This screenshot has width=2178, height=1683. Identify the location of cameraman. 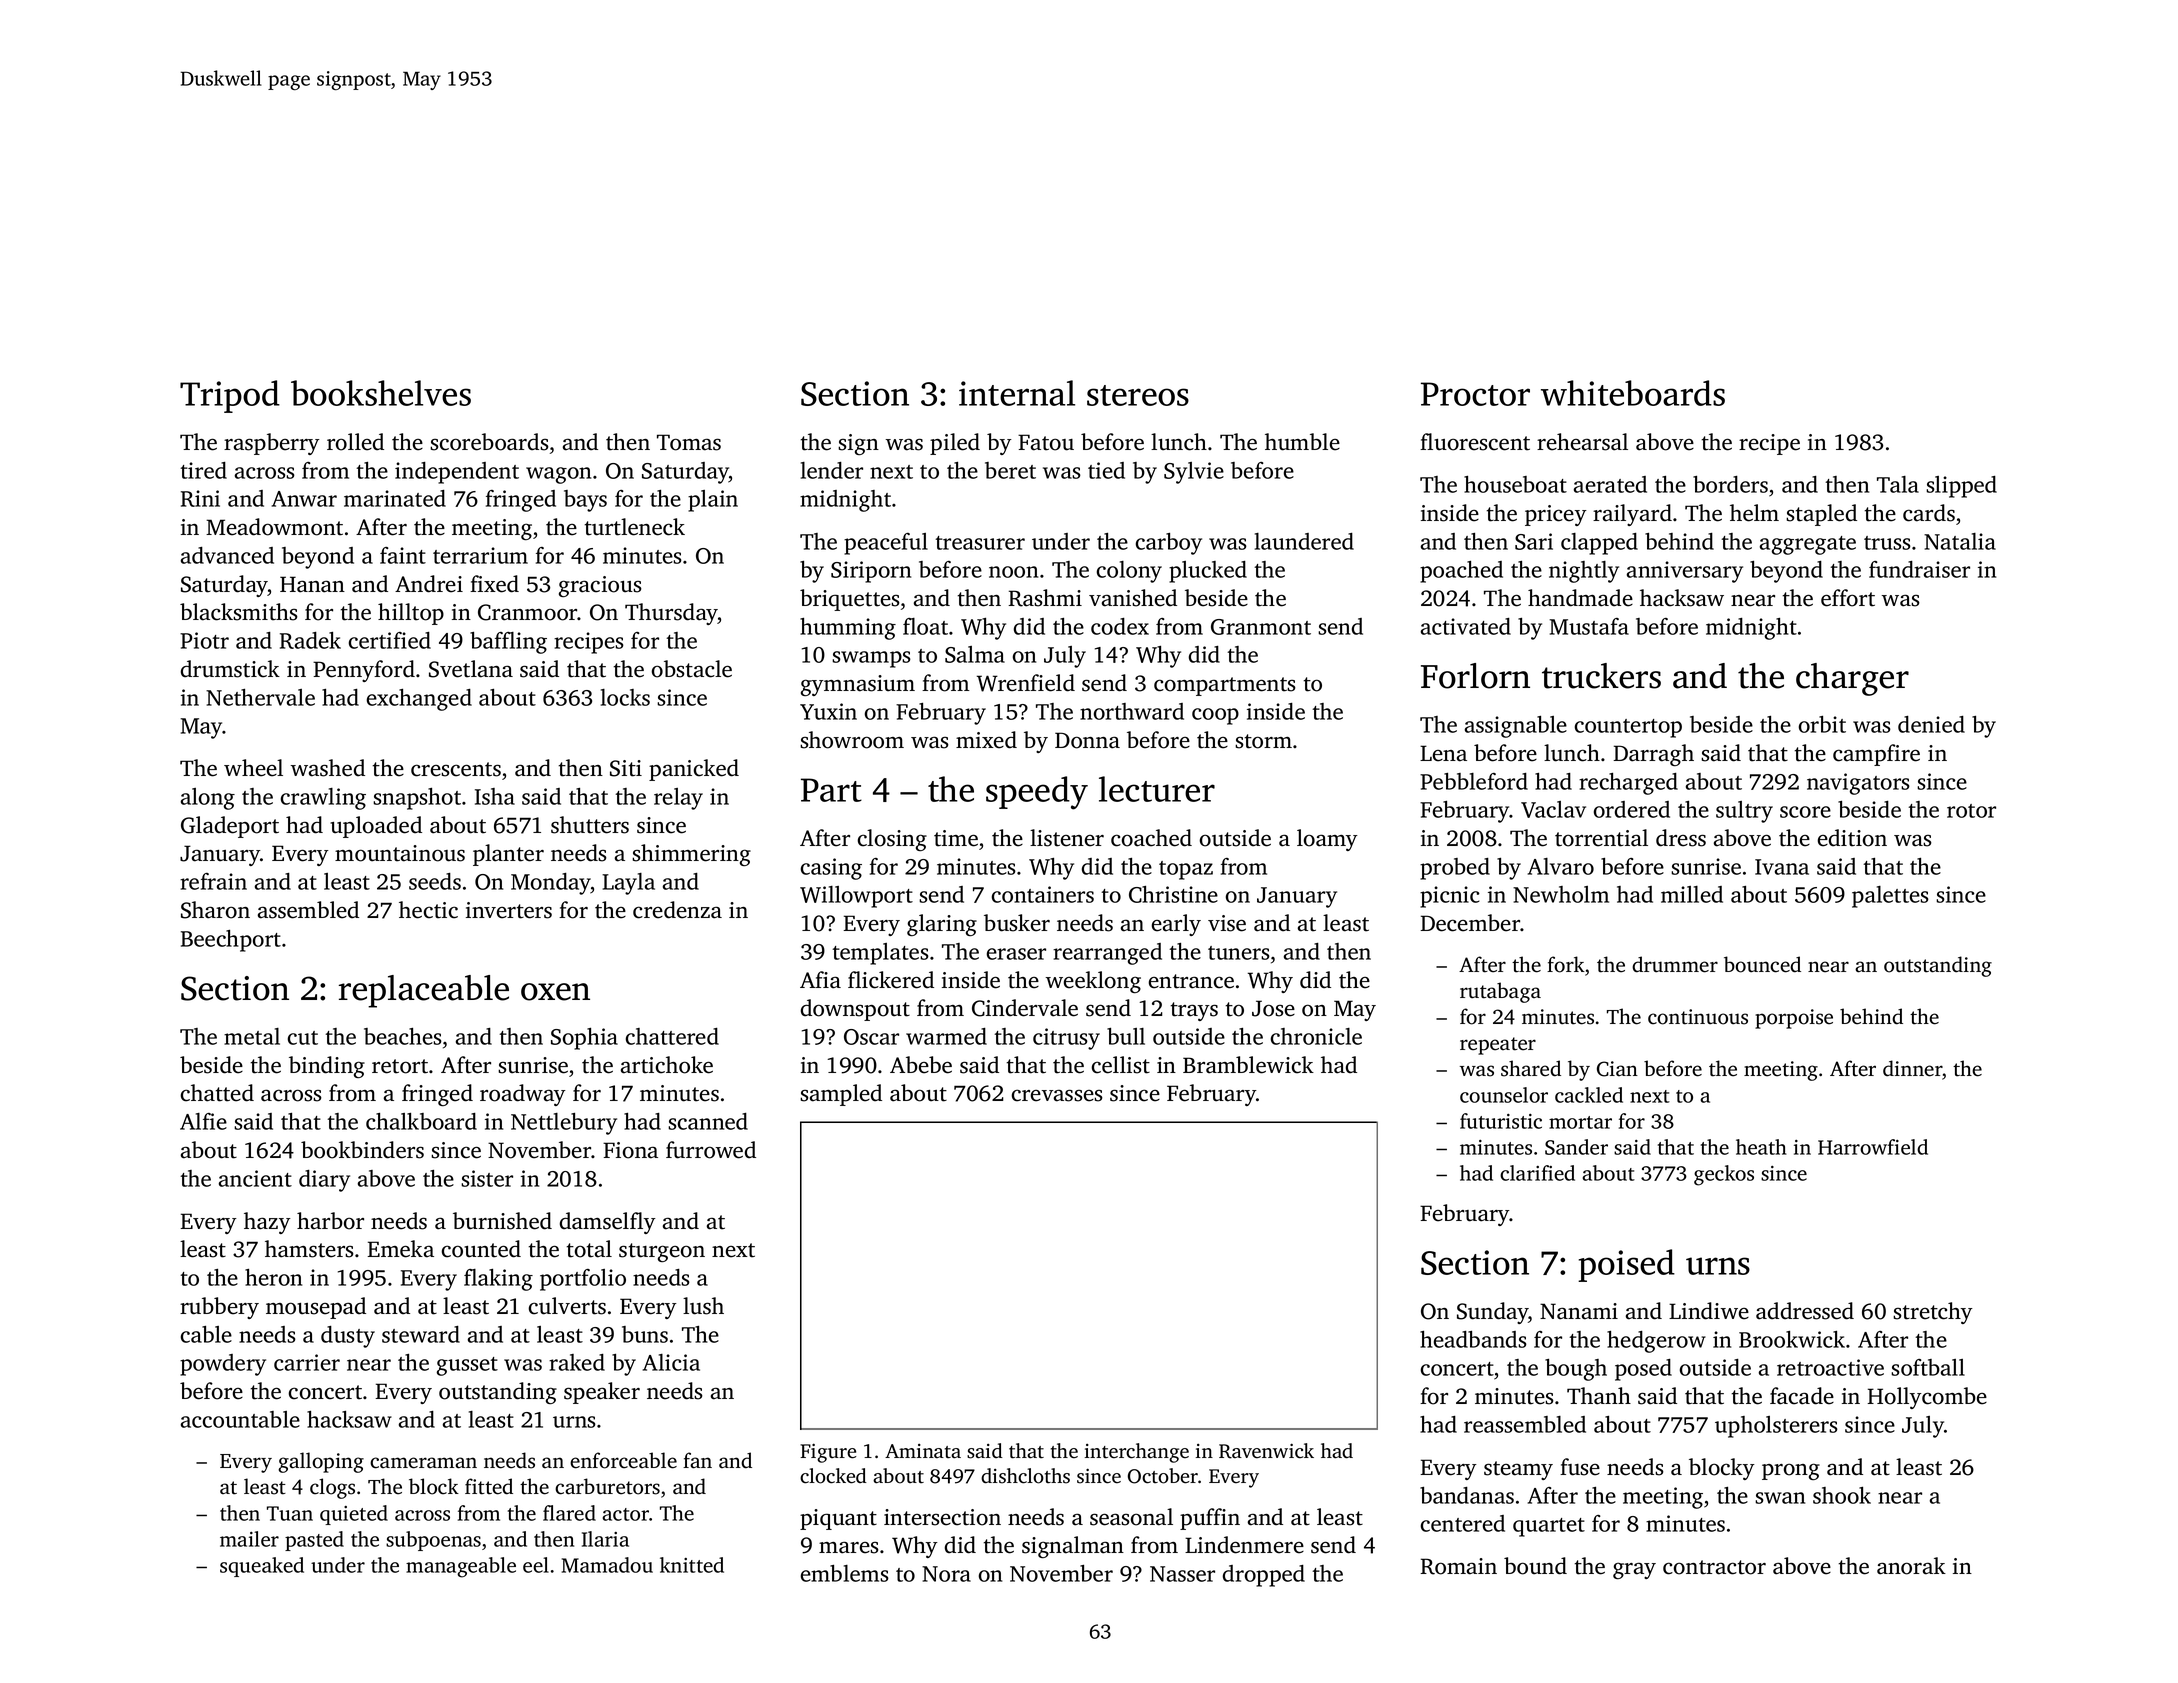
(423, 1463).
